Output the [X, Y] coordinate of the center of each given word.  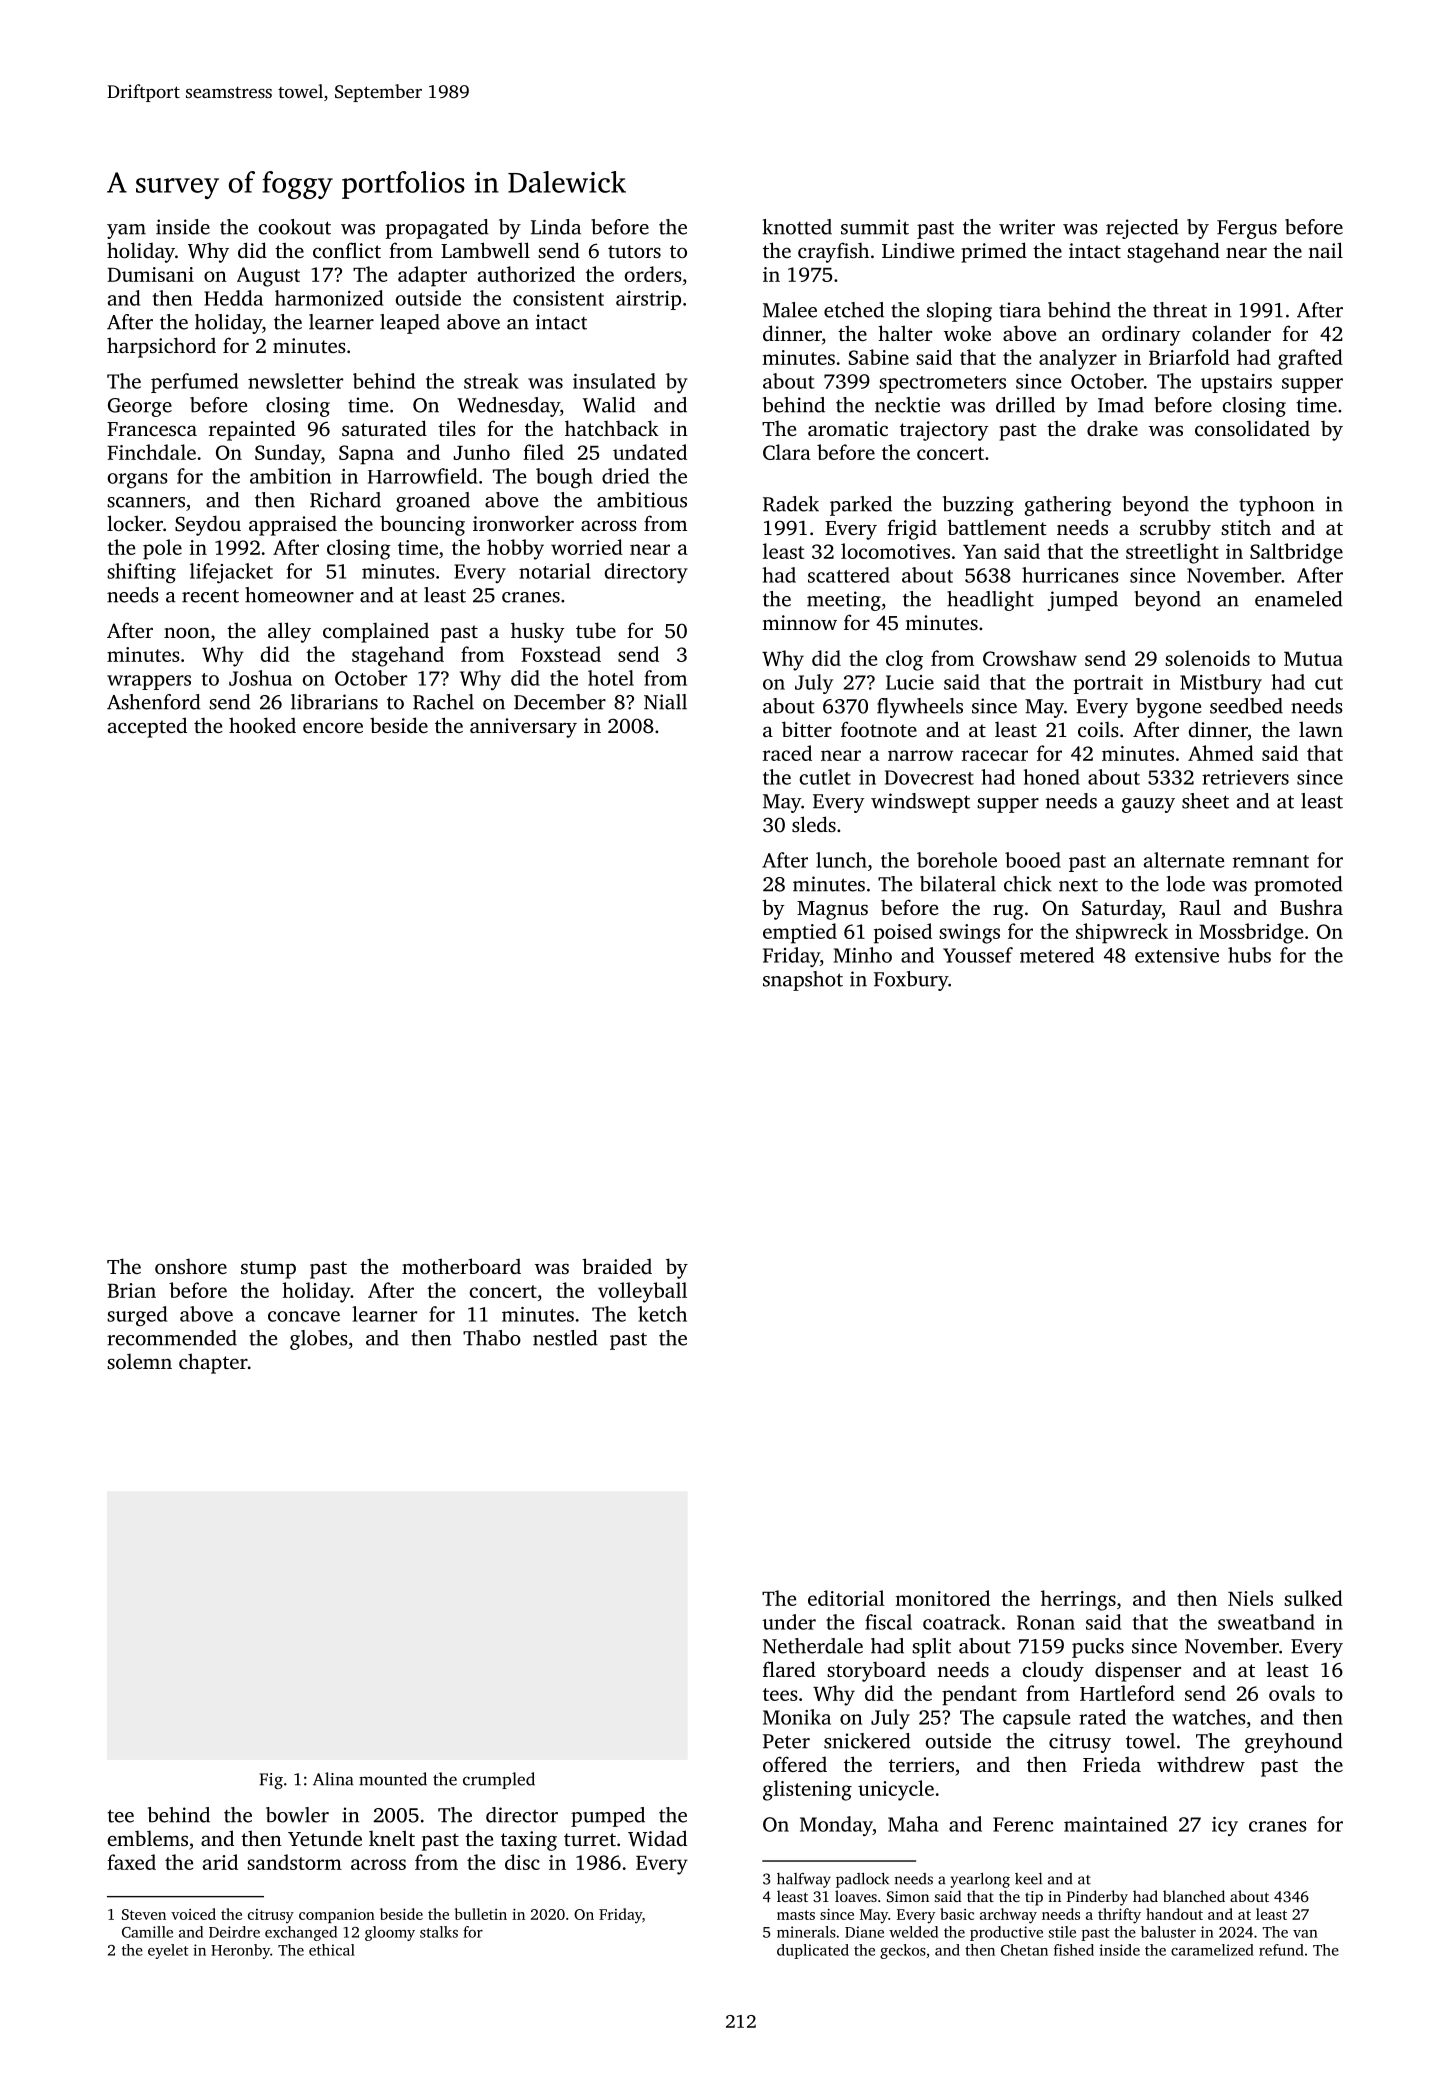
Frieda [1112, 1764]
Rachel [443, 702]
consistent [558, 298]
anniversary [523, 728]
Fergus [1247, 229]
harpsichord [161, 347]
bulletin [481, 1914]
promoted [1298, 886]
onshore [191, 1266]
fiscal [888, 1622]
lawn [1321, 729]
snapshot [803, 981]
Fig [271, 1781]
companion [337, 1916]
